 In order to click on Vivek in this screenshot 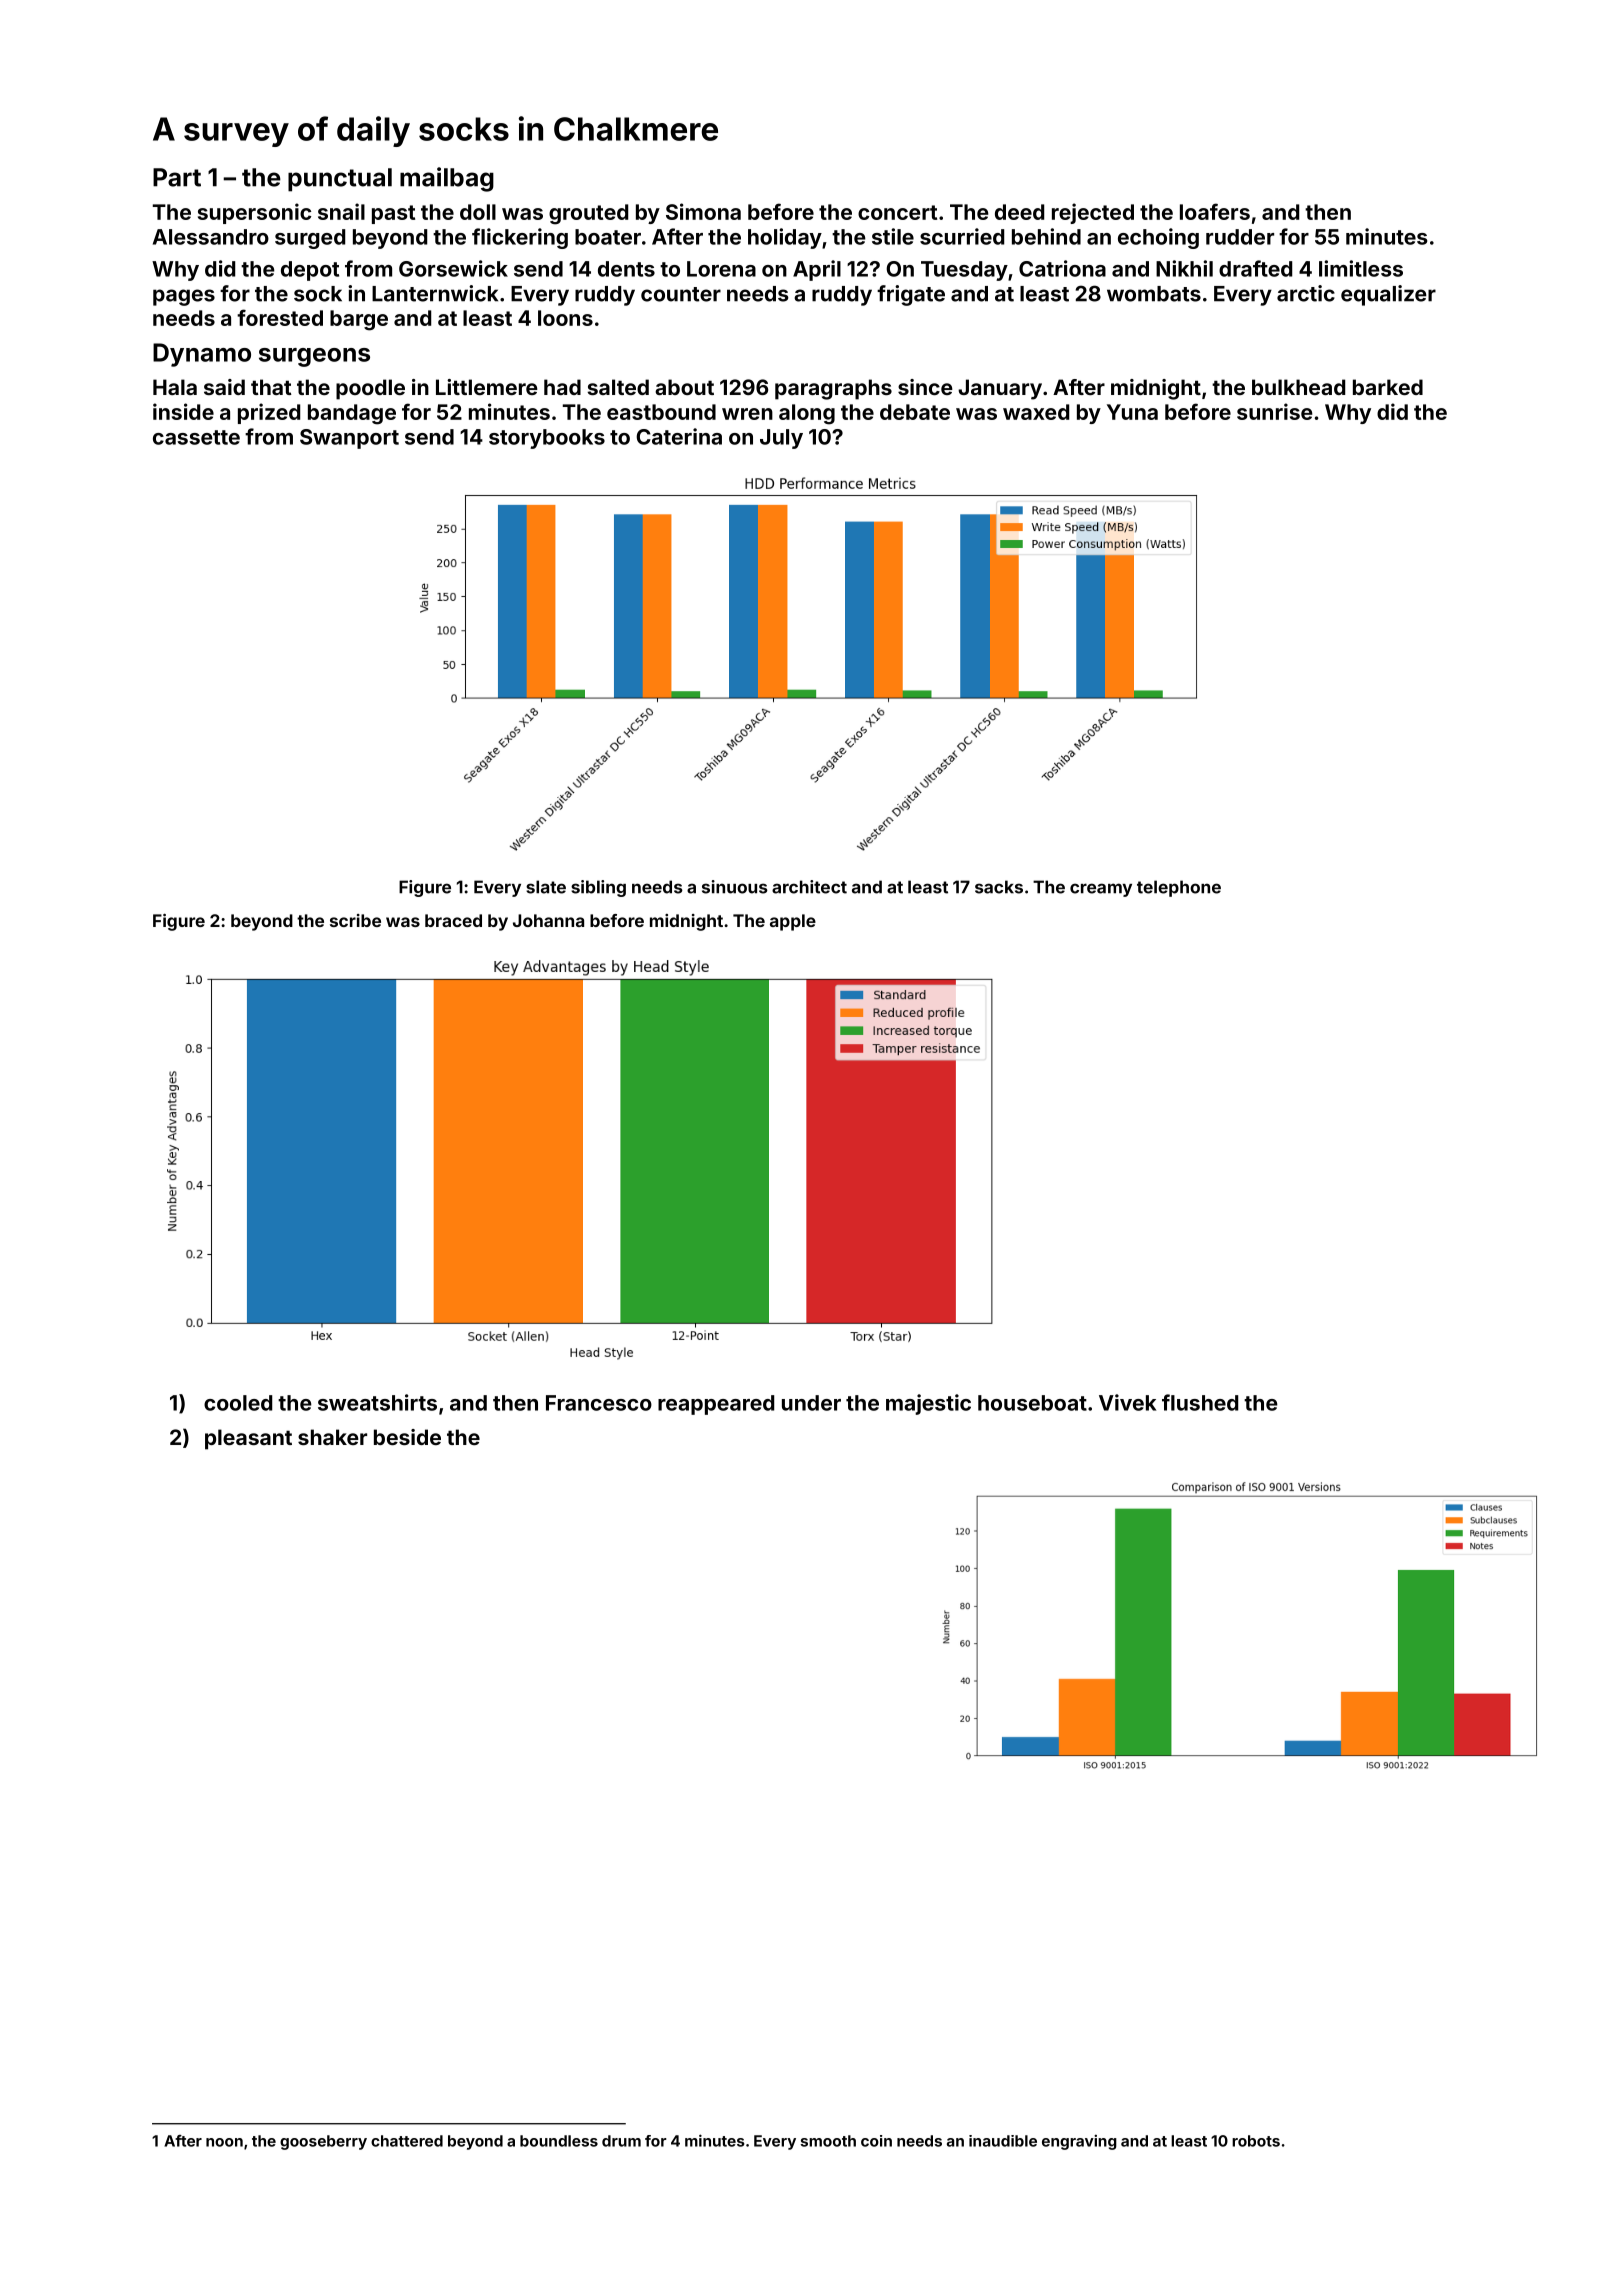, I will do `click(1127, 1402)`.
